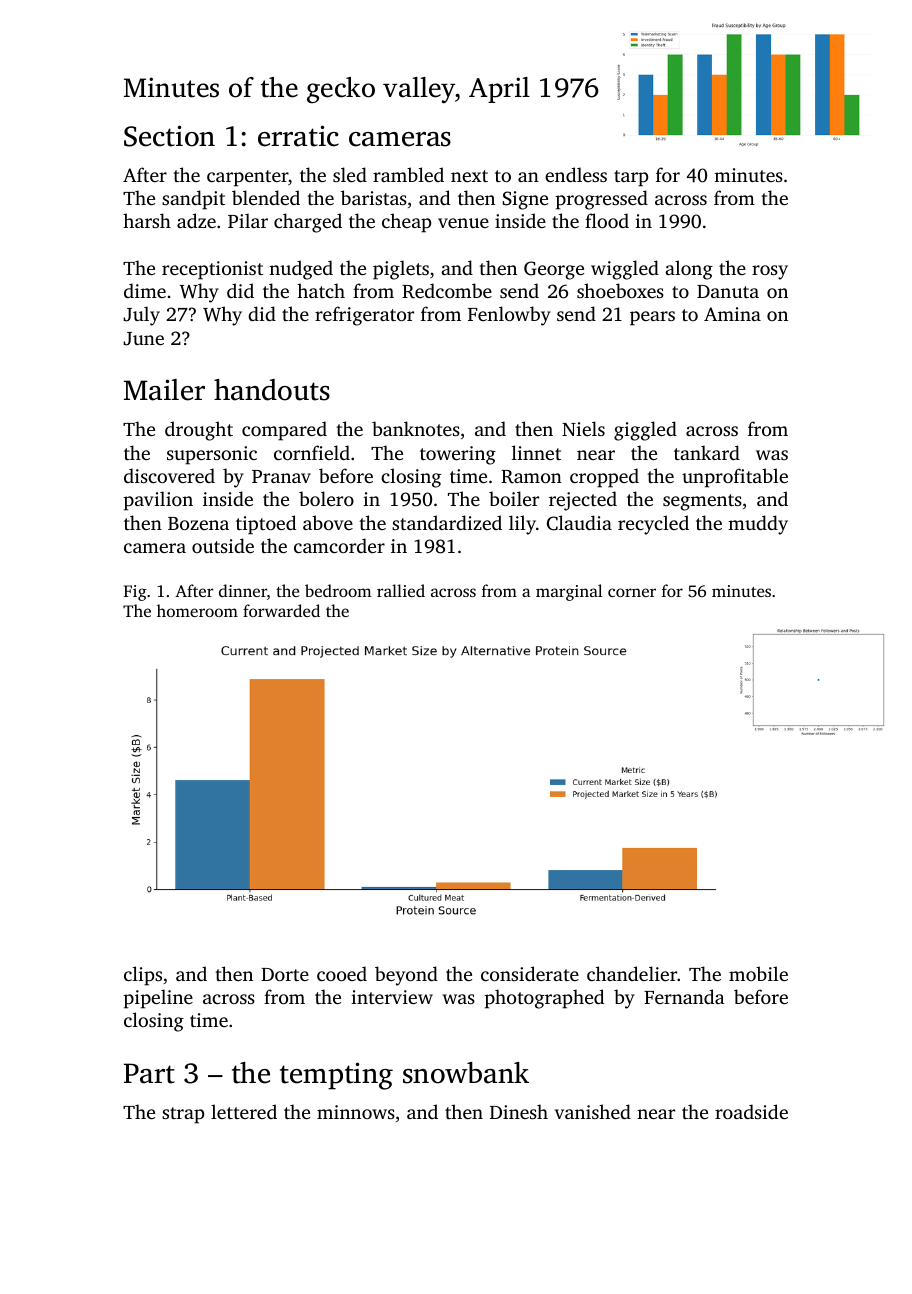 The height and width of the screenshot is (1294, 912). Describe the element at coordinates (145, 290) in the screenshot. I see `dime` at that location.
